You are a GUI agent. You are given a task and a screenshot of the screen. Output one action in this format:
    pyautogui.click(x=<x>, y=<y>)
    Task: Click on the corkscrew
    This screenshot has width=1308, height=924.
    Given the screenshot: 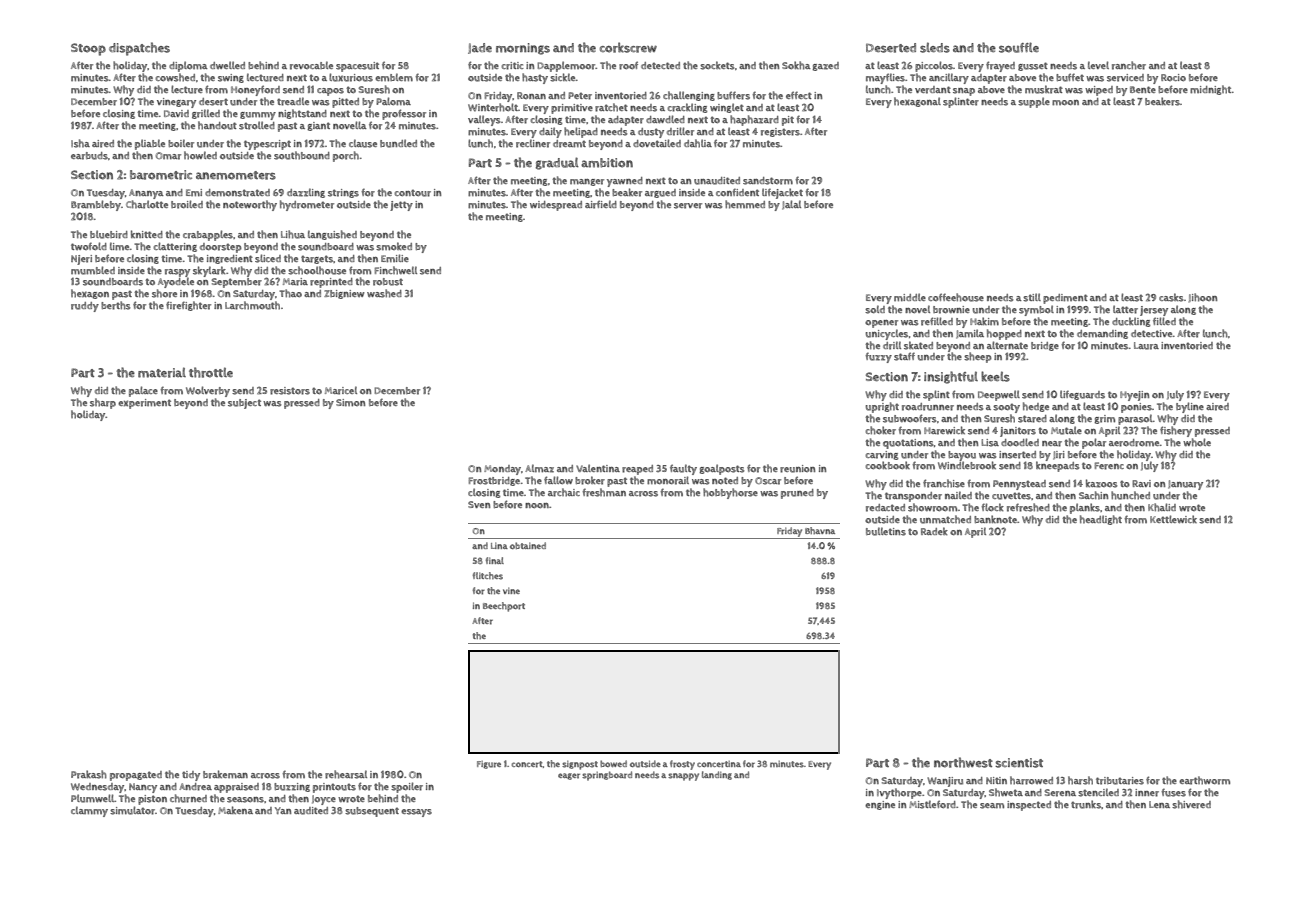 What is the action you would take?
    pyautogui.click(x=628, y=47)
